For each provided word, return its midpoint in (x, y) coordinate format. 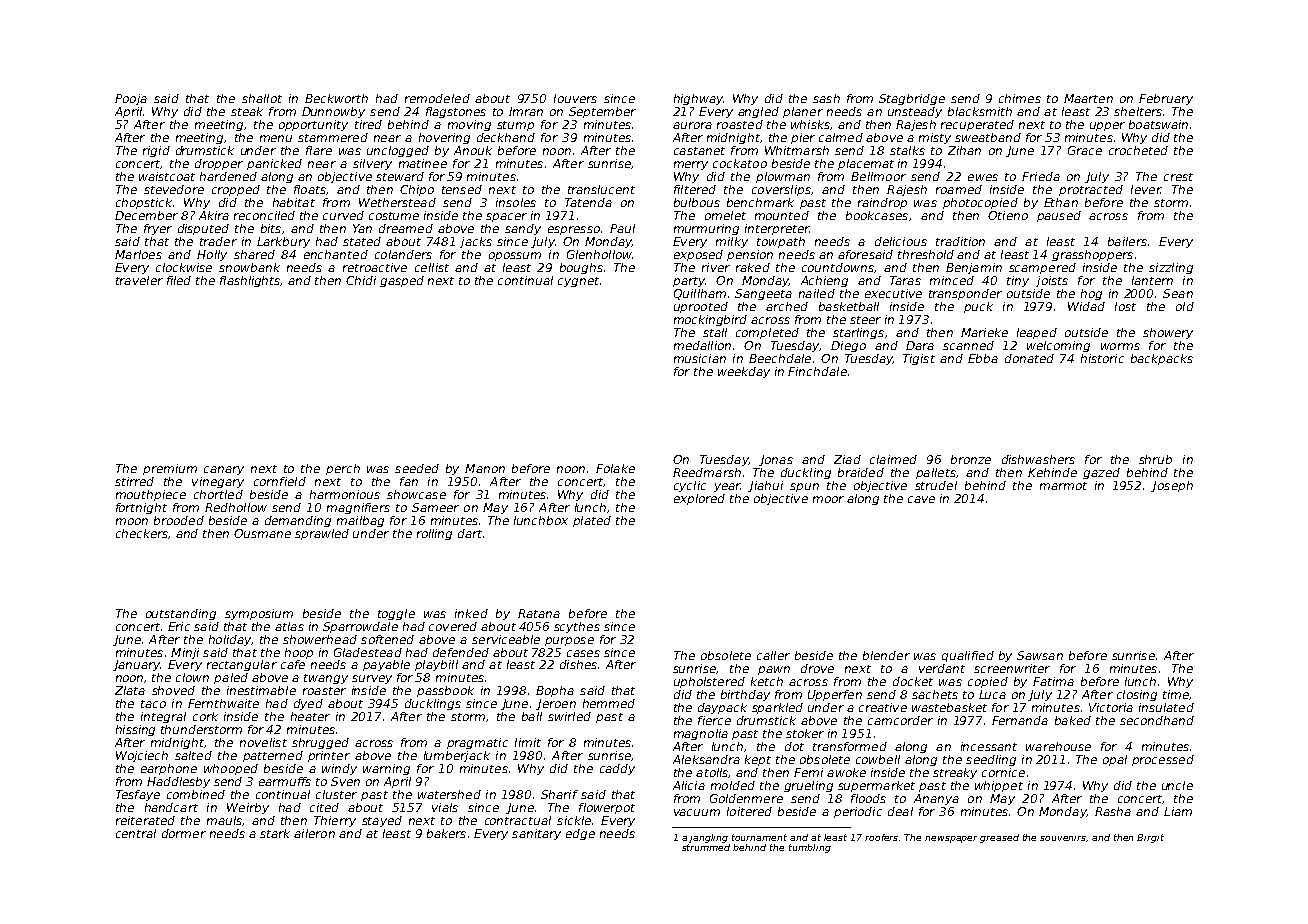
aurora (692, 125)
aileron (314, 833)
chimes (1020, 98)
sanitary (536, 834)
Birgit (1150, 838)
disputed (203, 229)
